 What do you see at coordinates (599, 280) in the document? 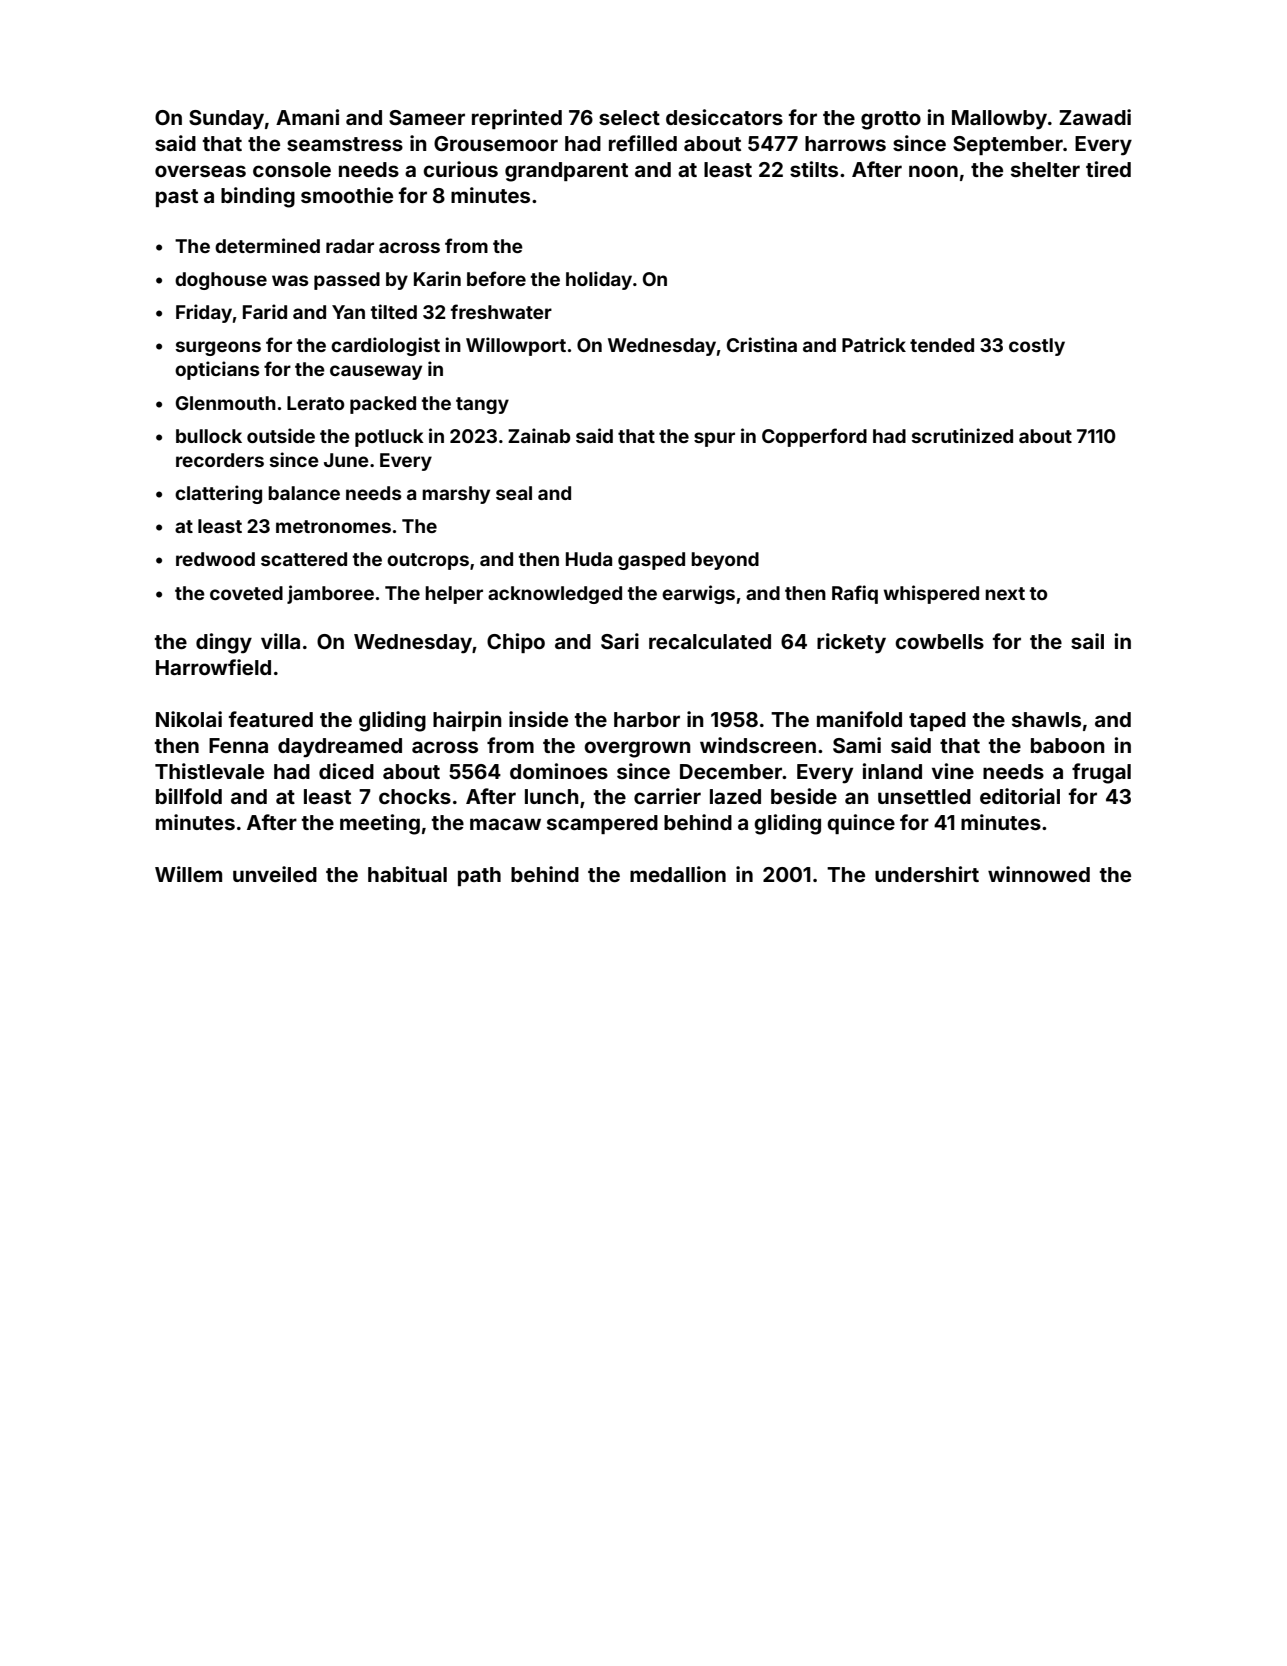
I see `holiday` at bounding box center [599, 280].
